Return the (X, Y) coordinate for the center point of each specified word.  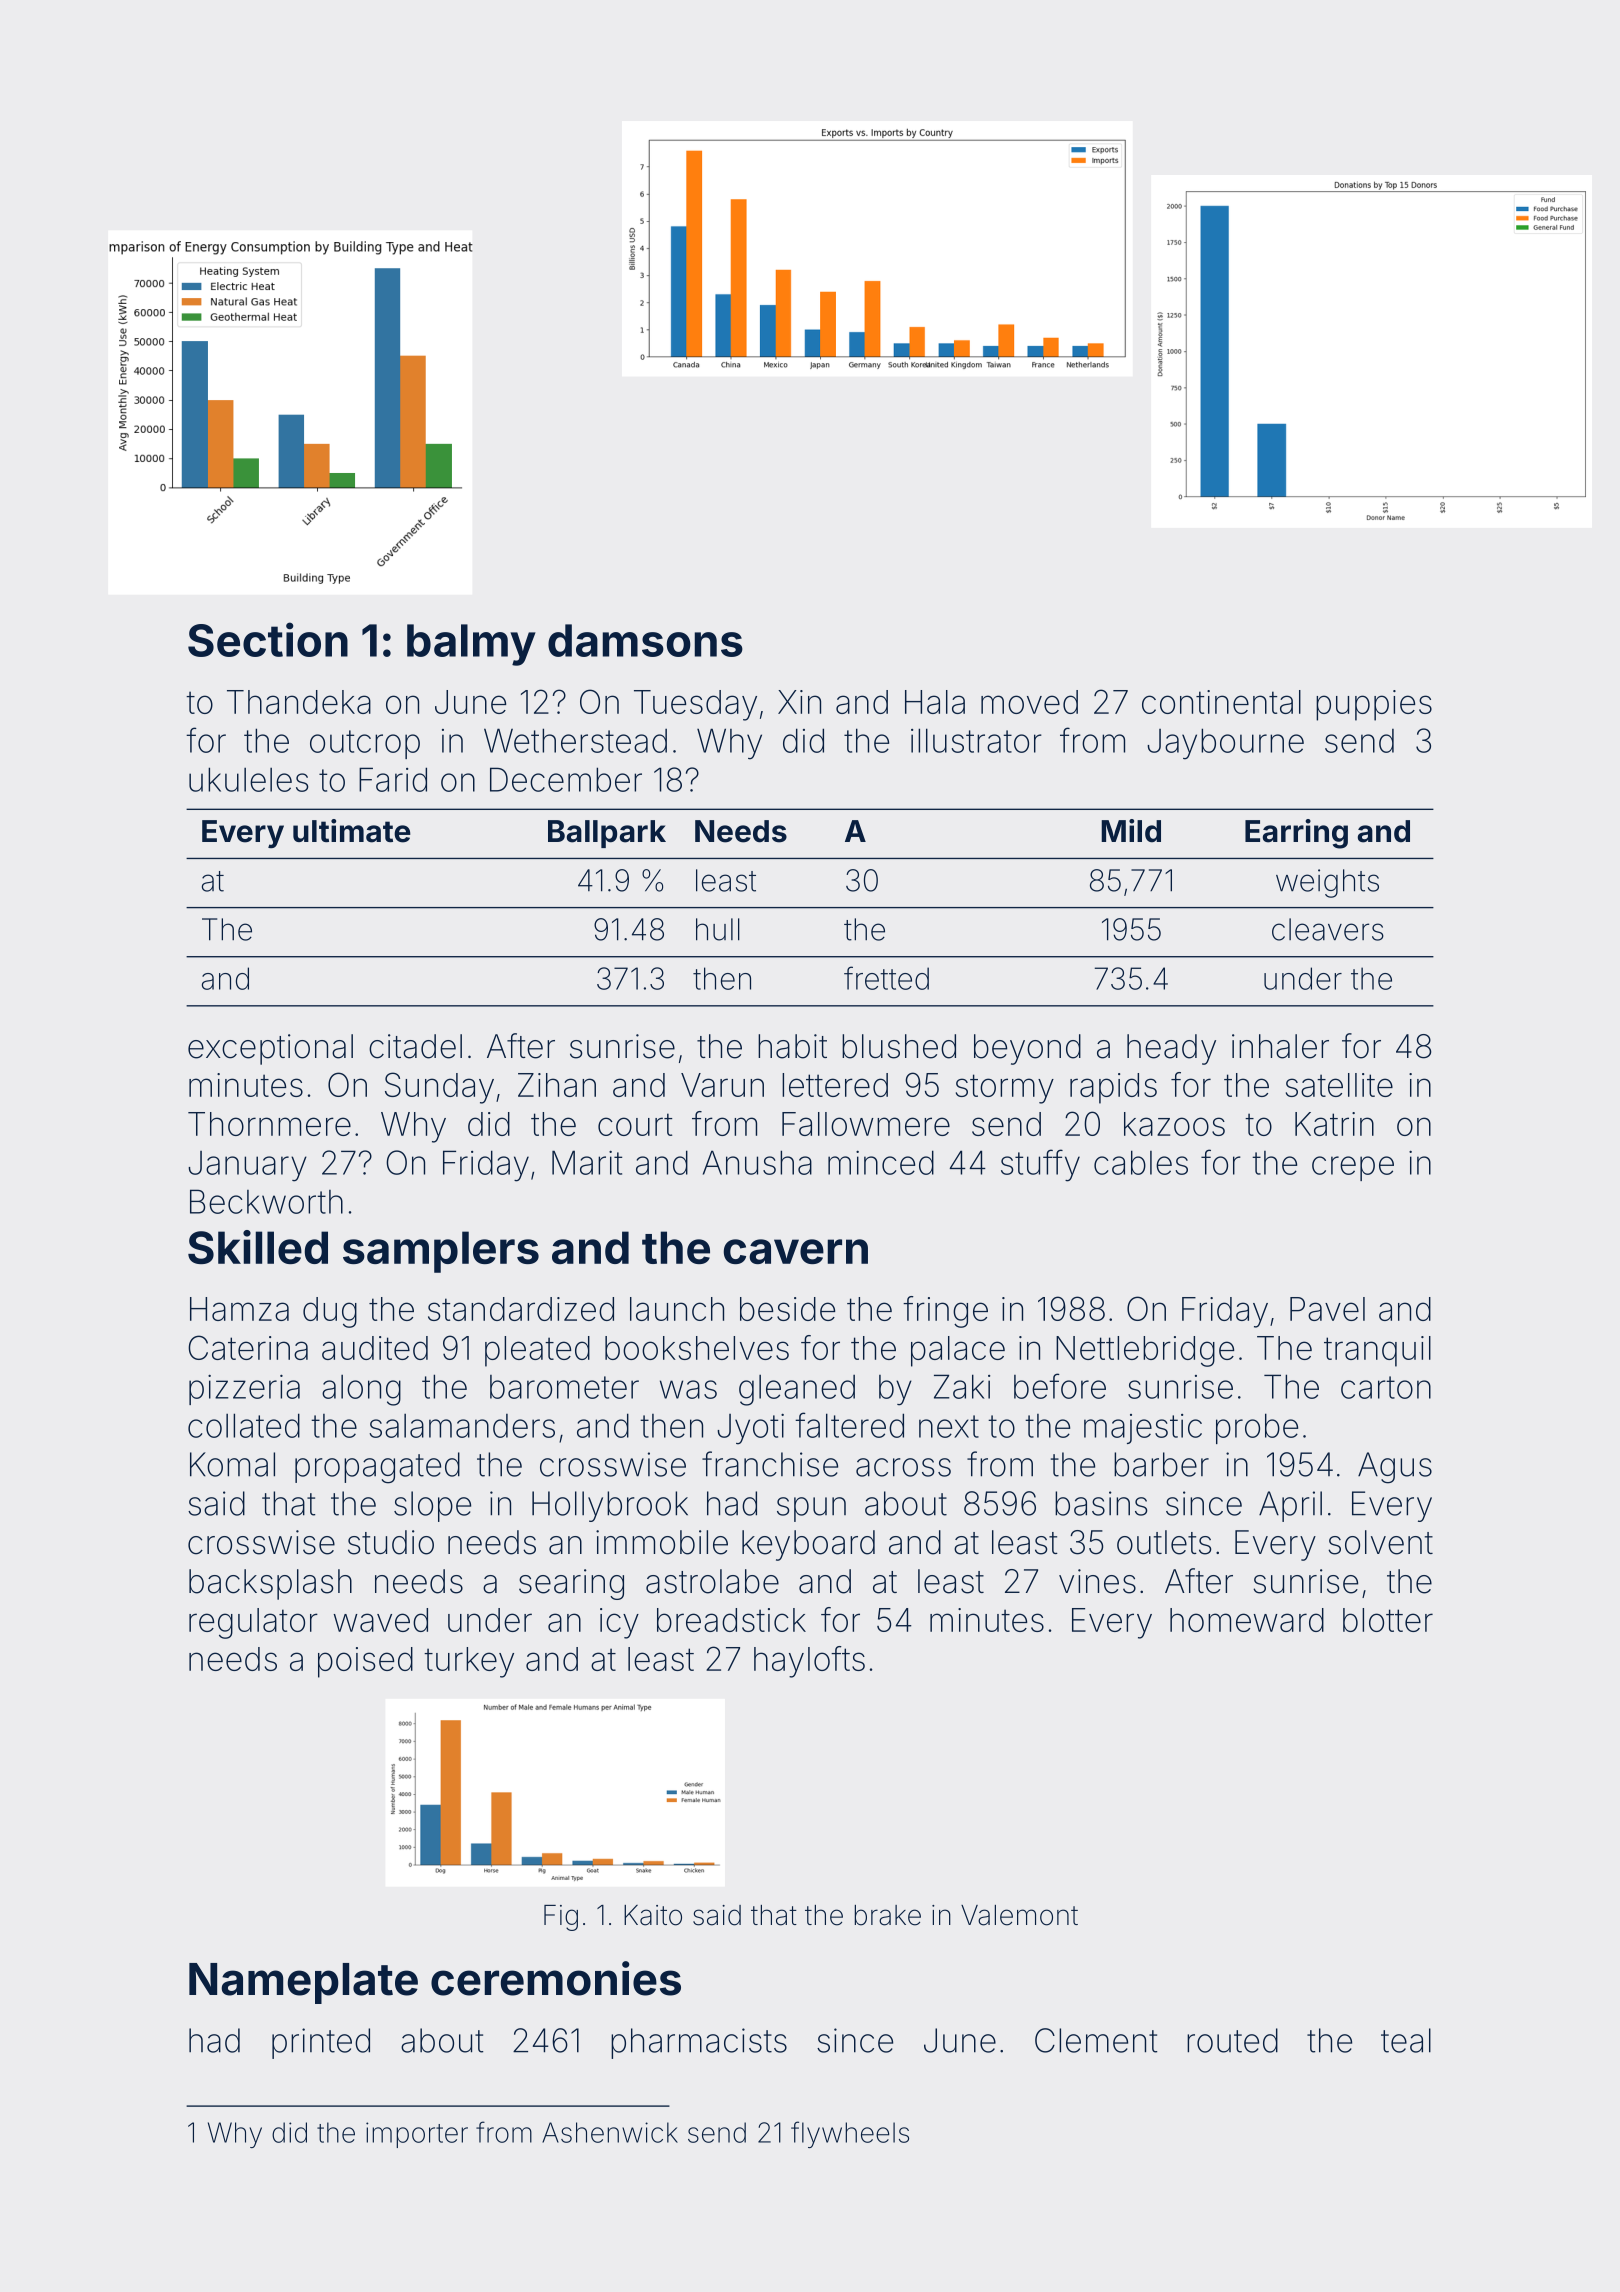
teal (1406, 2040)
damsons (645, 640)
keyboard (808, 1545)
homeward (1247, 1620)
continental (1221, 702)
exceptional (270, 1049)
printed (321, 2043)
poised (365, 1662)
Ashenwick (610, 2132)
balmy (471, 645)
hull (718, 929)
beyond (1027, 1049)
